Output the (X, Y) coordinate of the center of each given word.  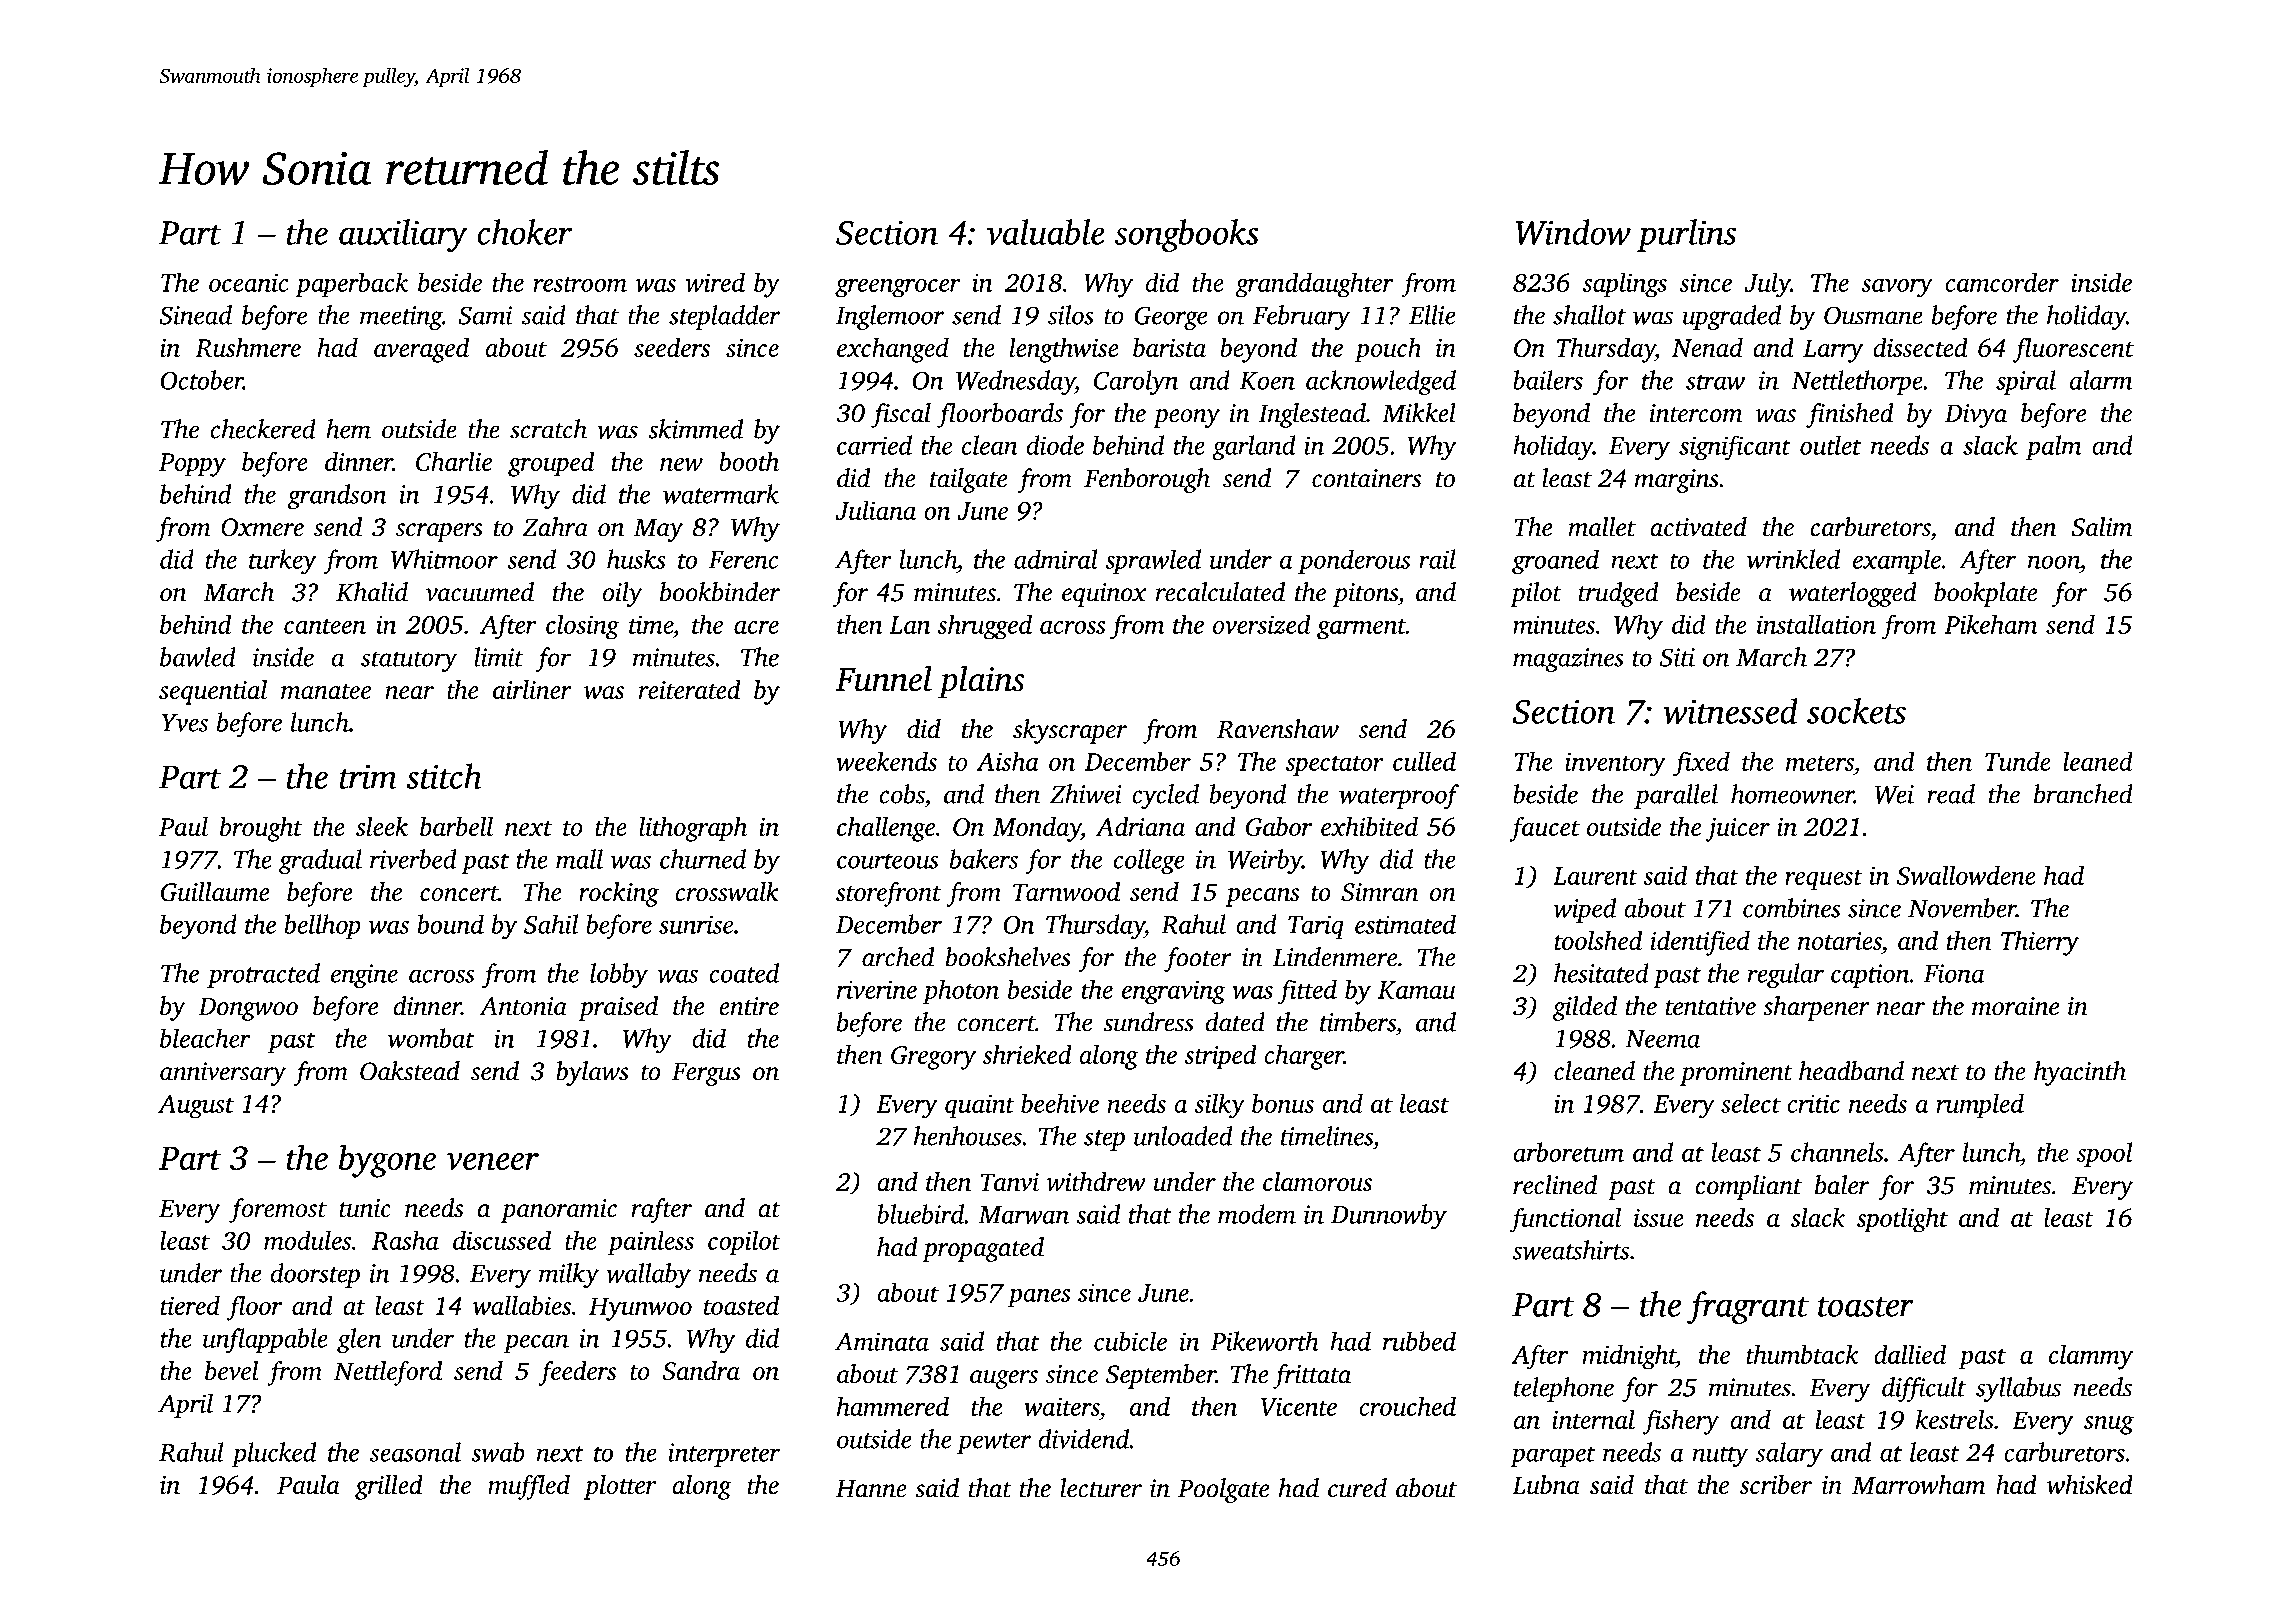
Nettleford (388, 1373)
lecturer (1101, 1488)
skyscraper (1070, 731)
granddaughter (1314, 285)
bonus (1283, 1103)
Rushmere (248, 347)
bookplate (1986, 594)
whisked (2090, 1484)
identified (1700, 943)
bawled (198, 657)
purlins (1686, 235)
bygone (387, 1161)
